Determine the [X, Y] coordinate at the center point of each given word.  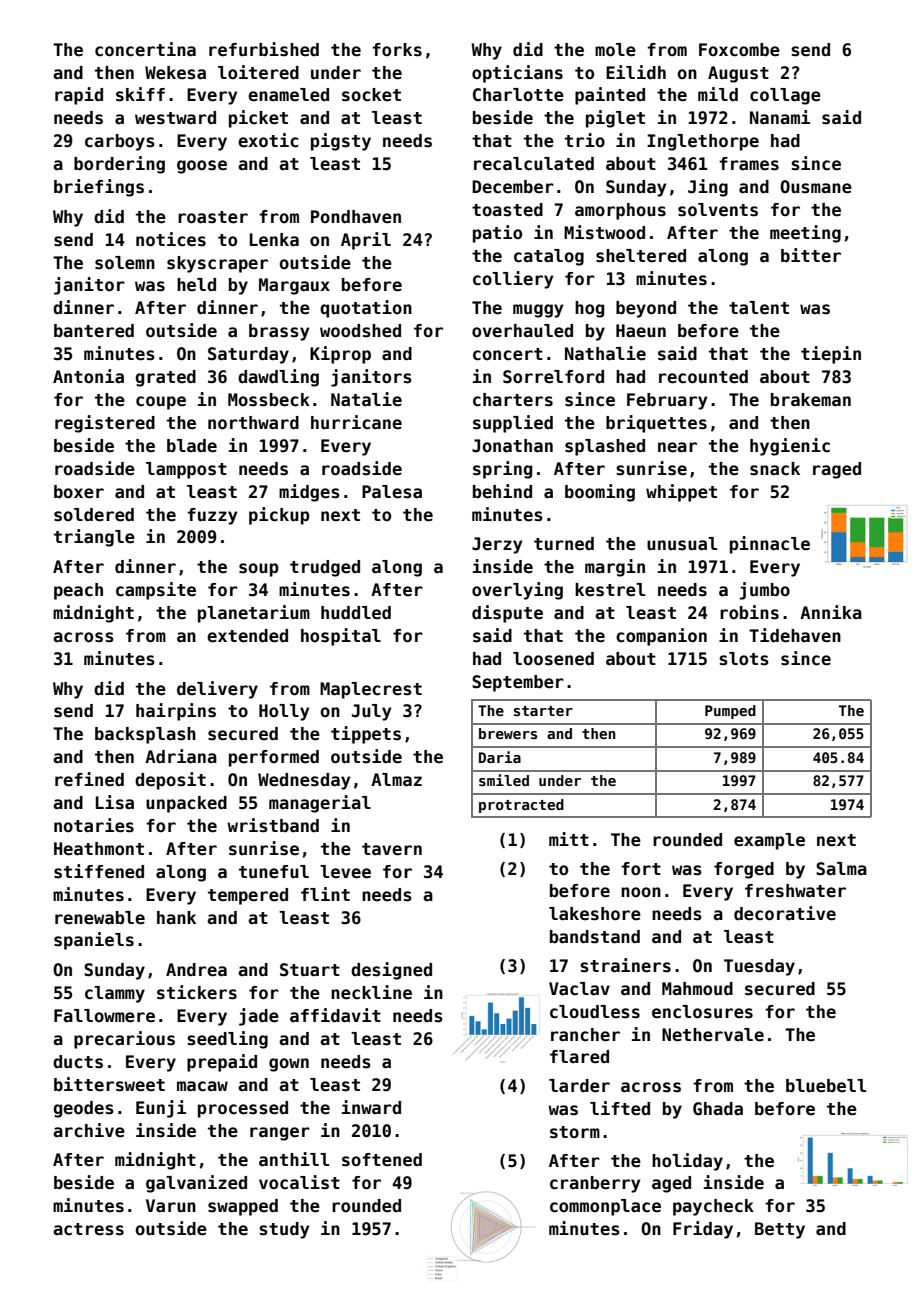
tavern [392, 849]
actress [88, 1229]
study [284, 1230]
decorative [785, 913]
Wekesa [175, 73]
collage [785, 96]
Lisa [115, 802]
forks [397, 50]
